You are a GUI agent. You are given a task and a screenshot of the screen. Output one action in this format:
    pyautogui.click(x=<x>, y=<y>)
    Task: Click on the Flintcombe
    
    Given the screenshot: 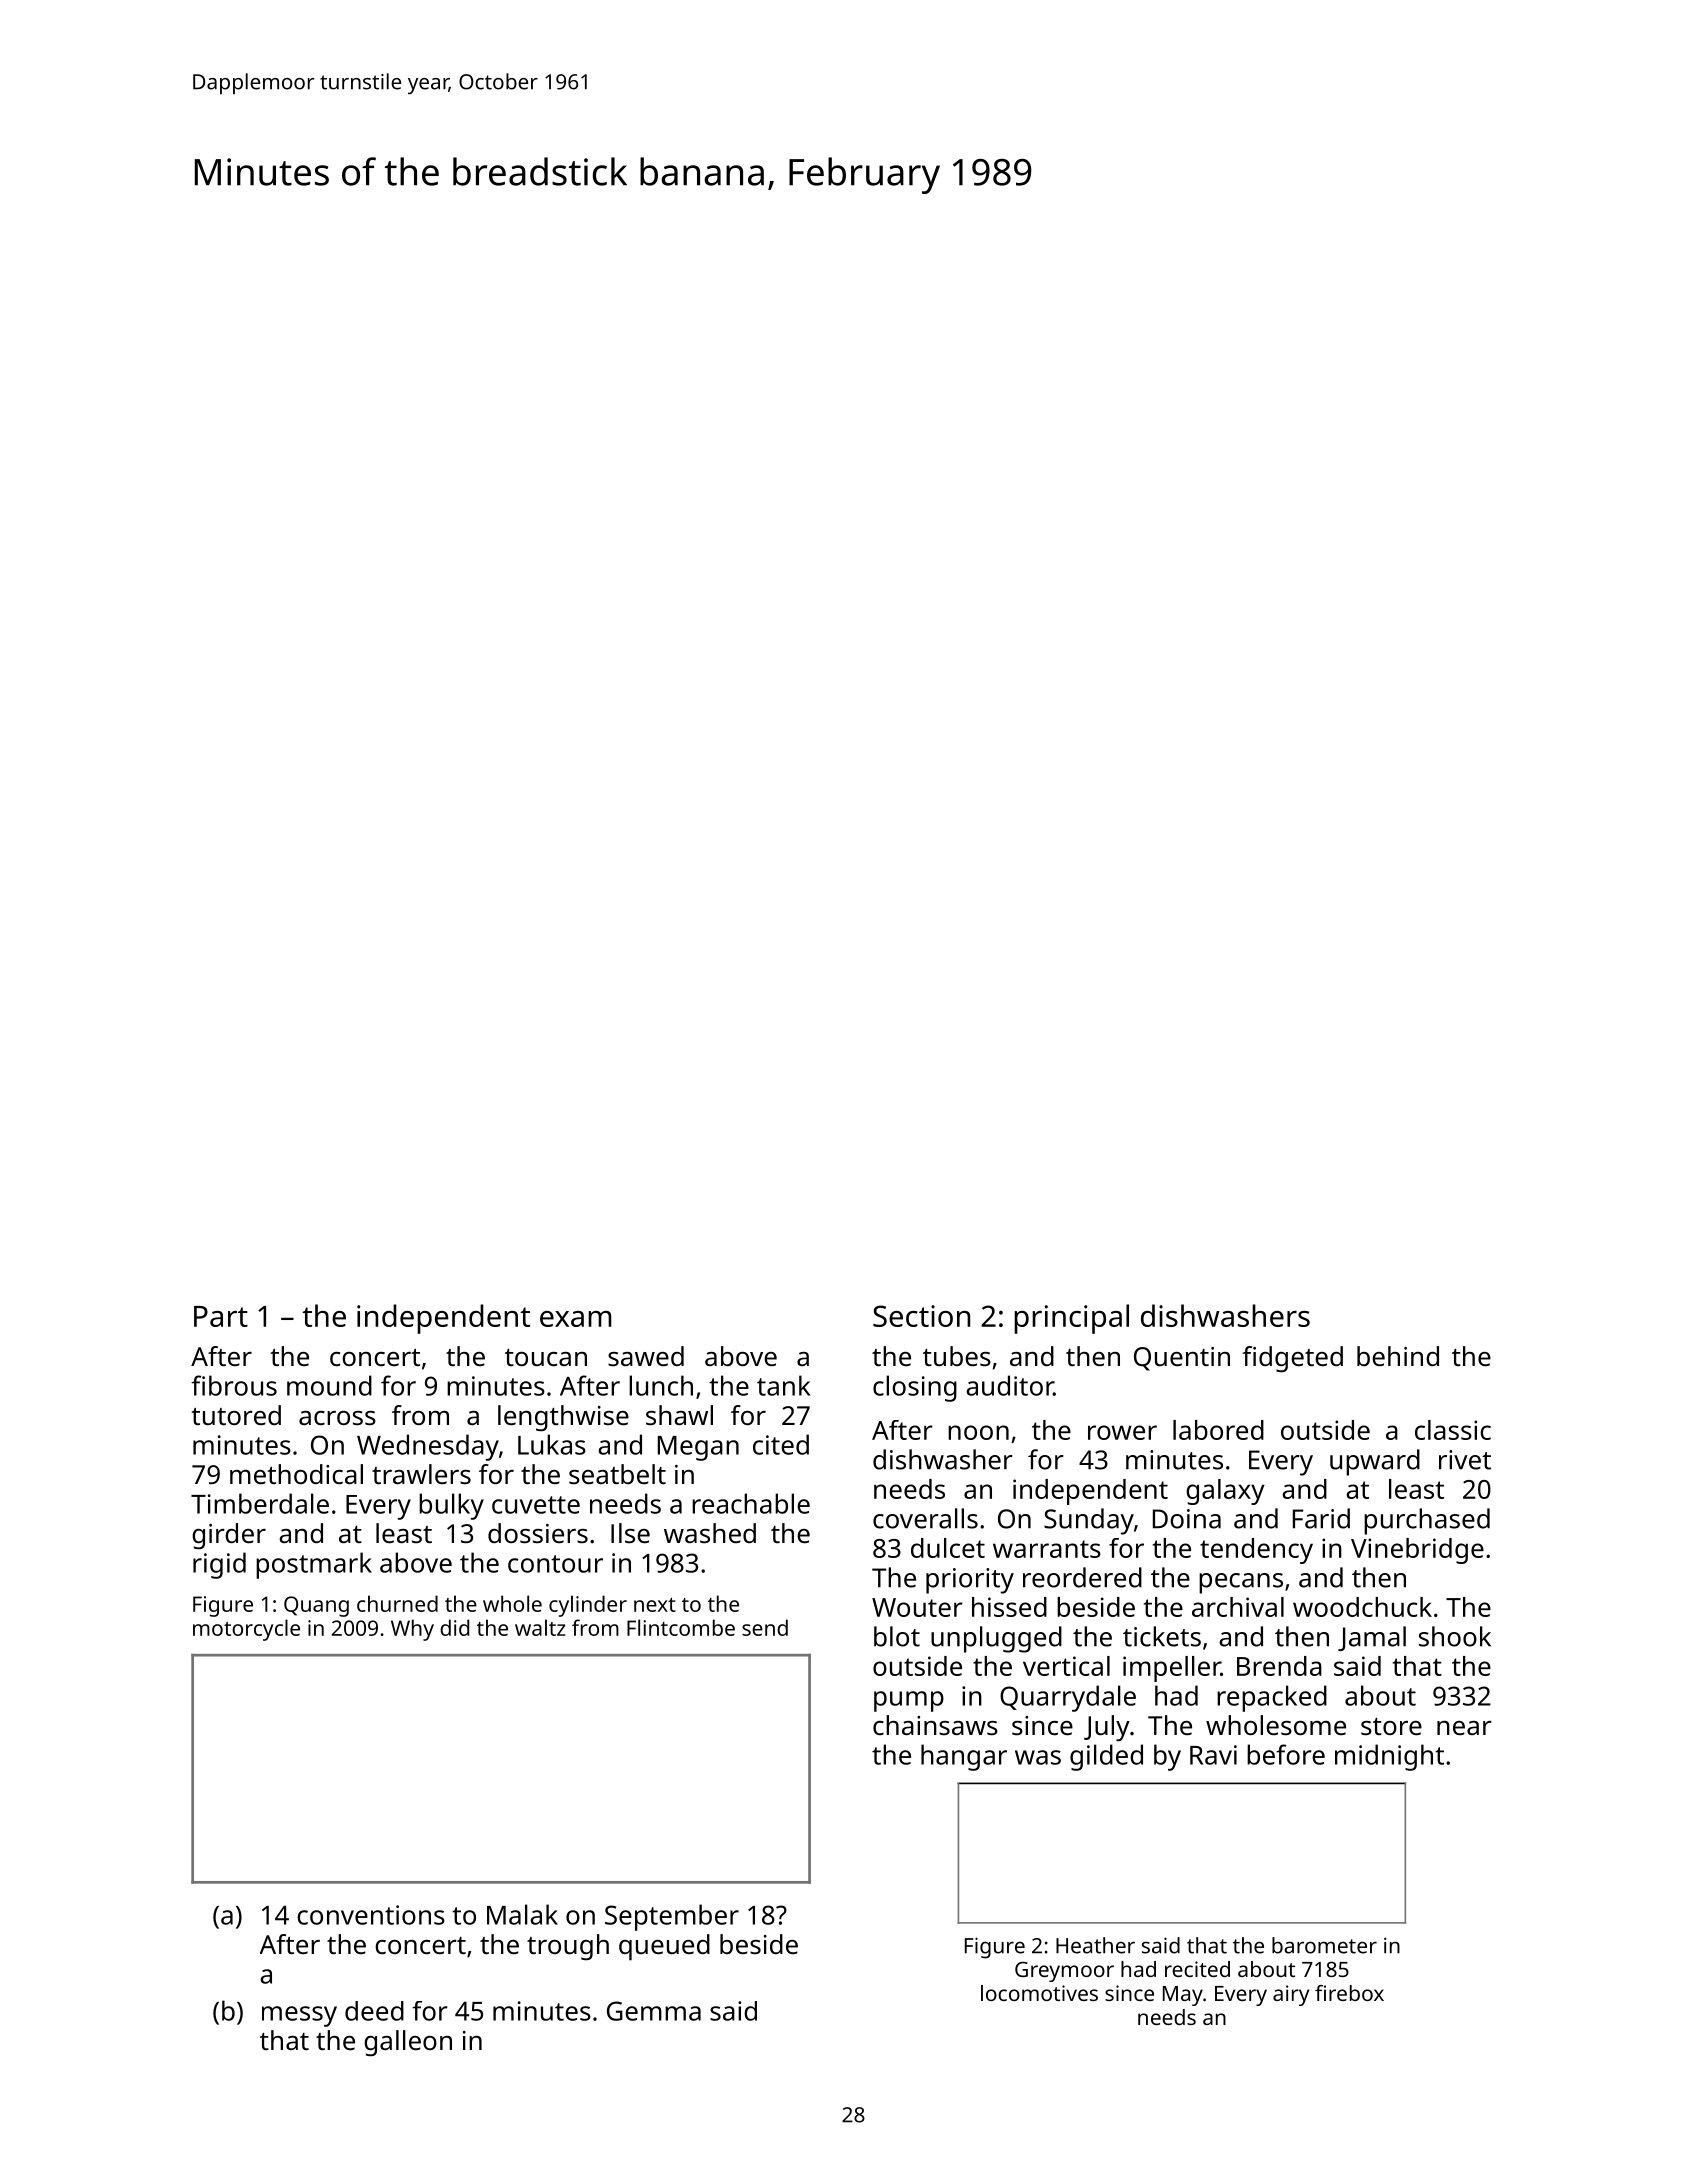 What is the action you would take?
    pyautogui.click(x=681, y=1627)
